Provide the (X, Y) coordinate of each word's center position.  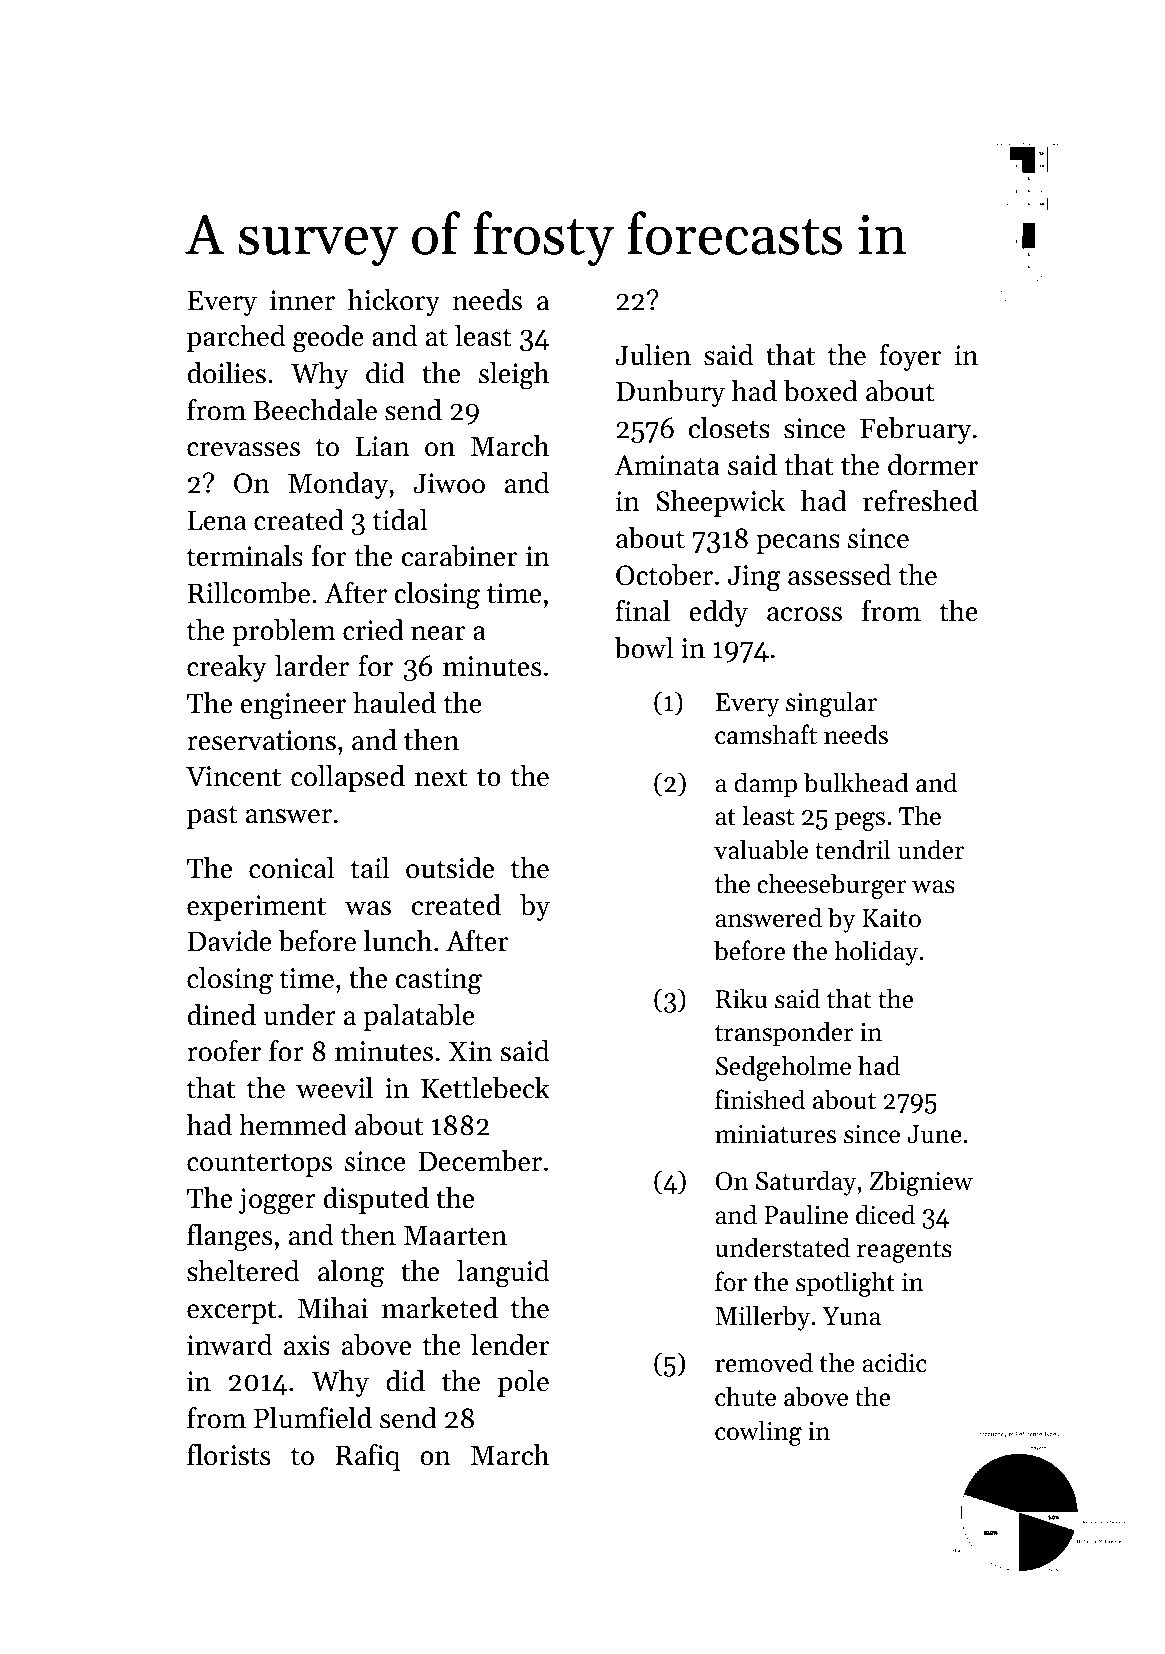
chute (745, 1396)
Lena (217, 520)
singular (831, 704)
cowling (758, 1433)
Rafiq (368, 1457)
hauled (394, 703)
